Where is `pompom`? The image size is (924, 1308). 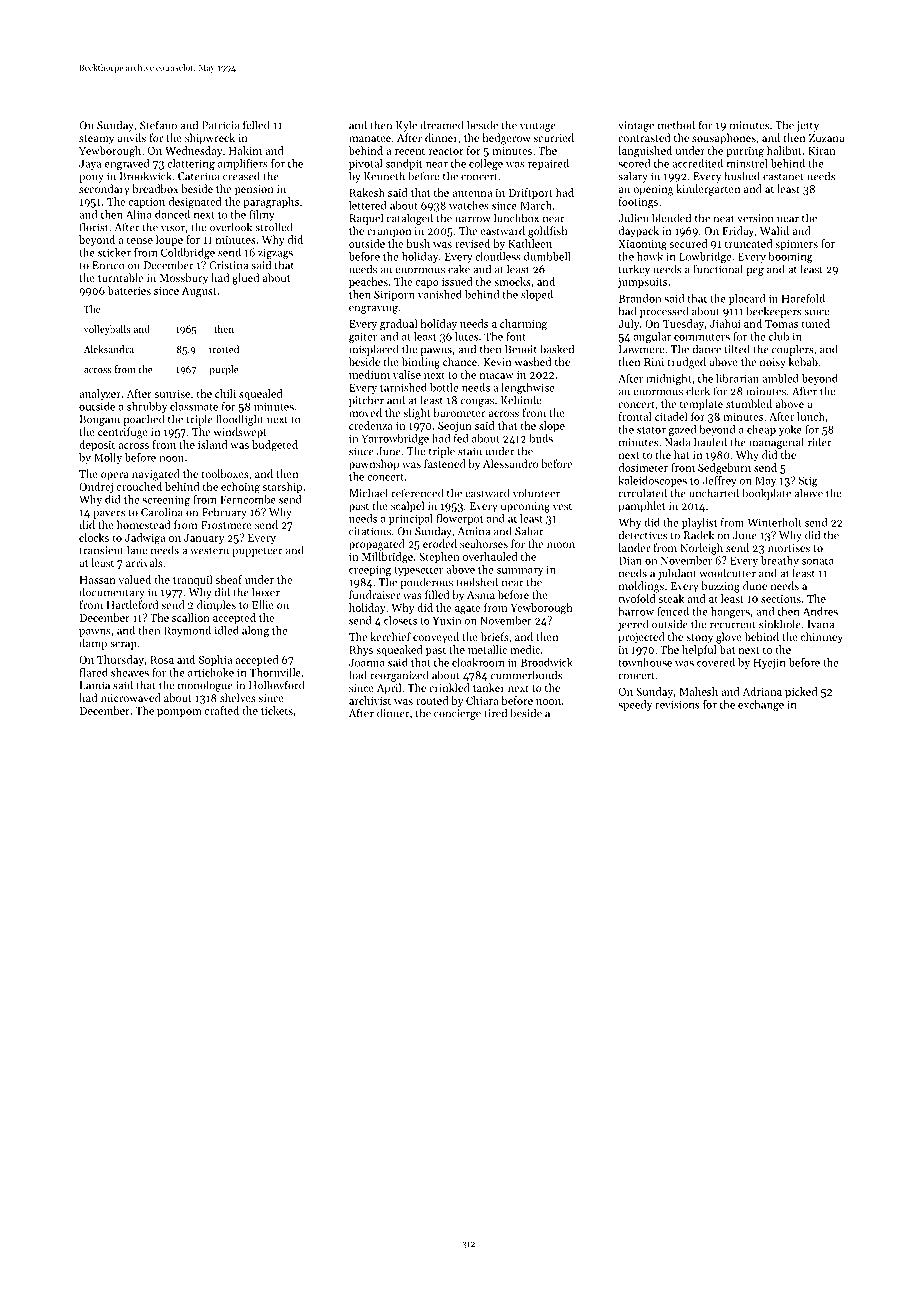
pompom is located at coordinates (179, 713).
